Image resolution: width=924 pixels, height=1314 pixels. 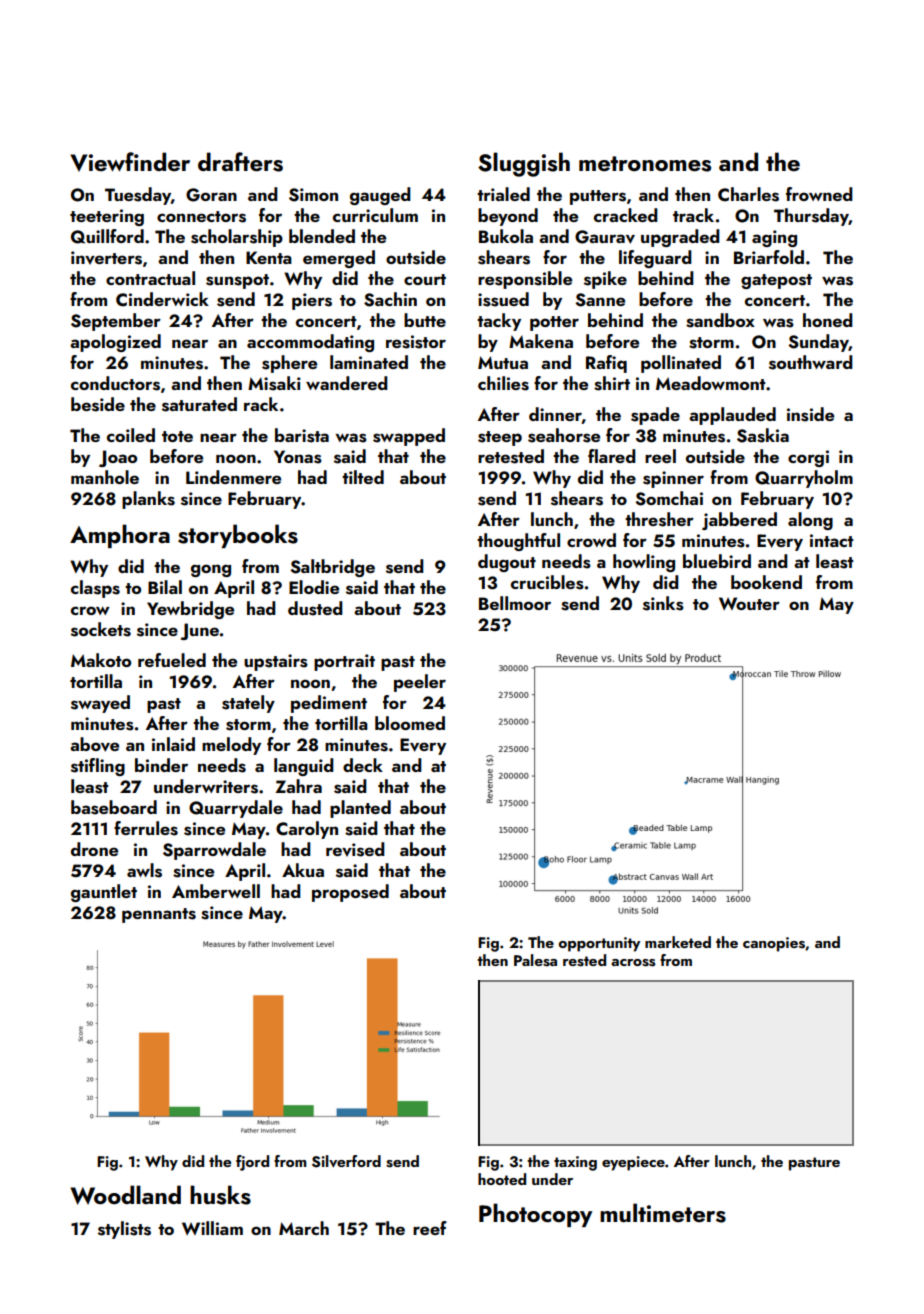 I want to click on refueled, so click(x=172, y=660).
